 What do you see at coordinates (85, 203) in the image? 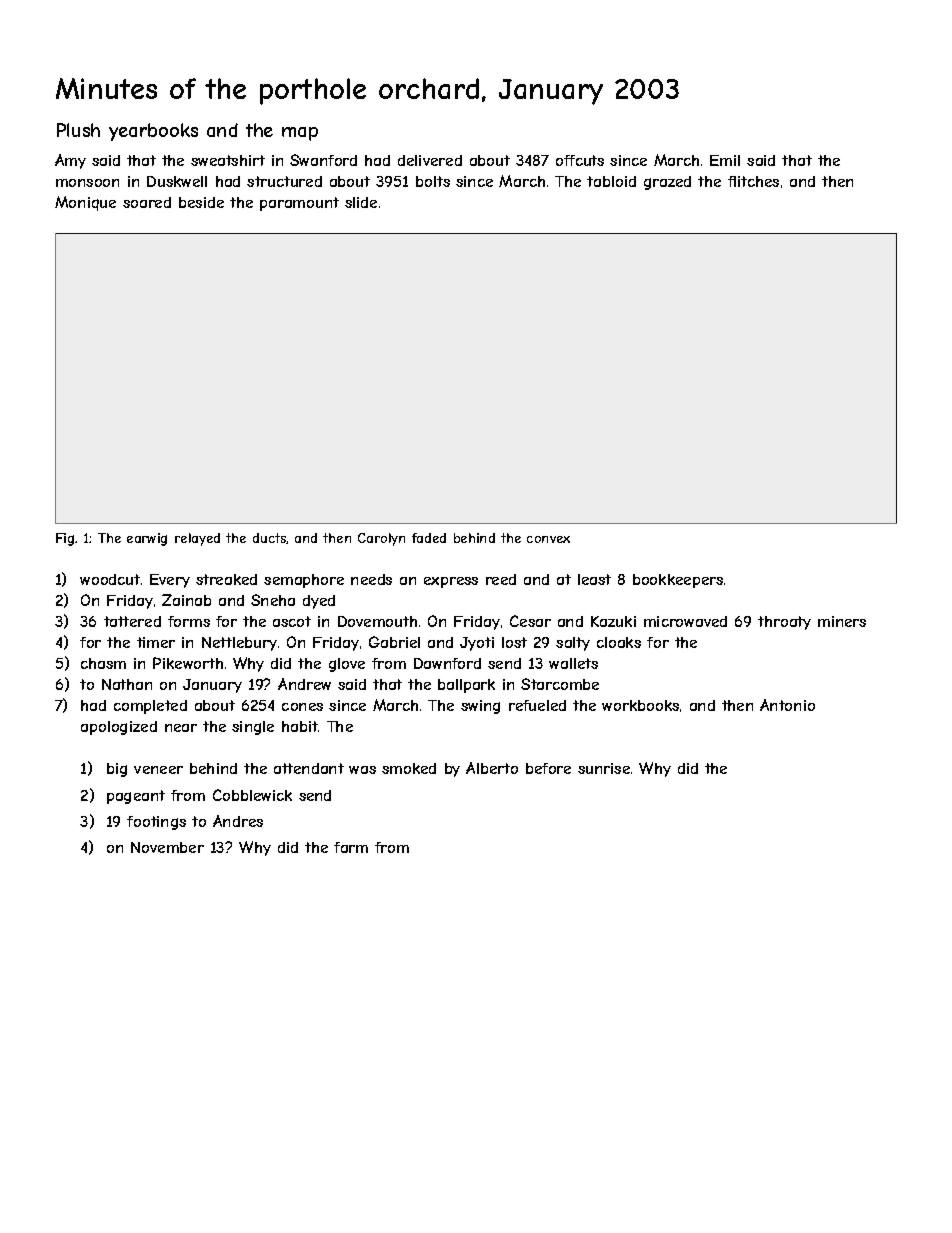
I see `Monique` at bounding box center [85, 203].
